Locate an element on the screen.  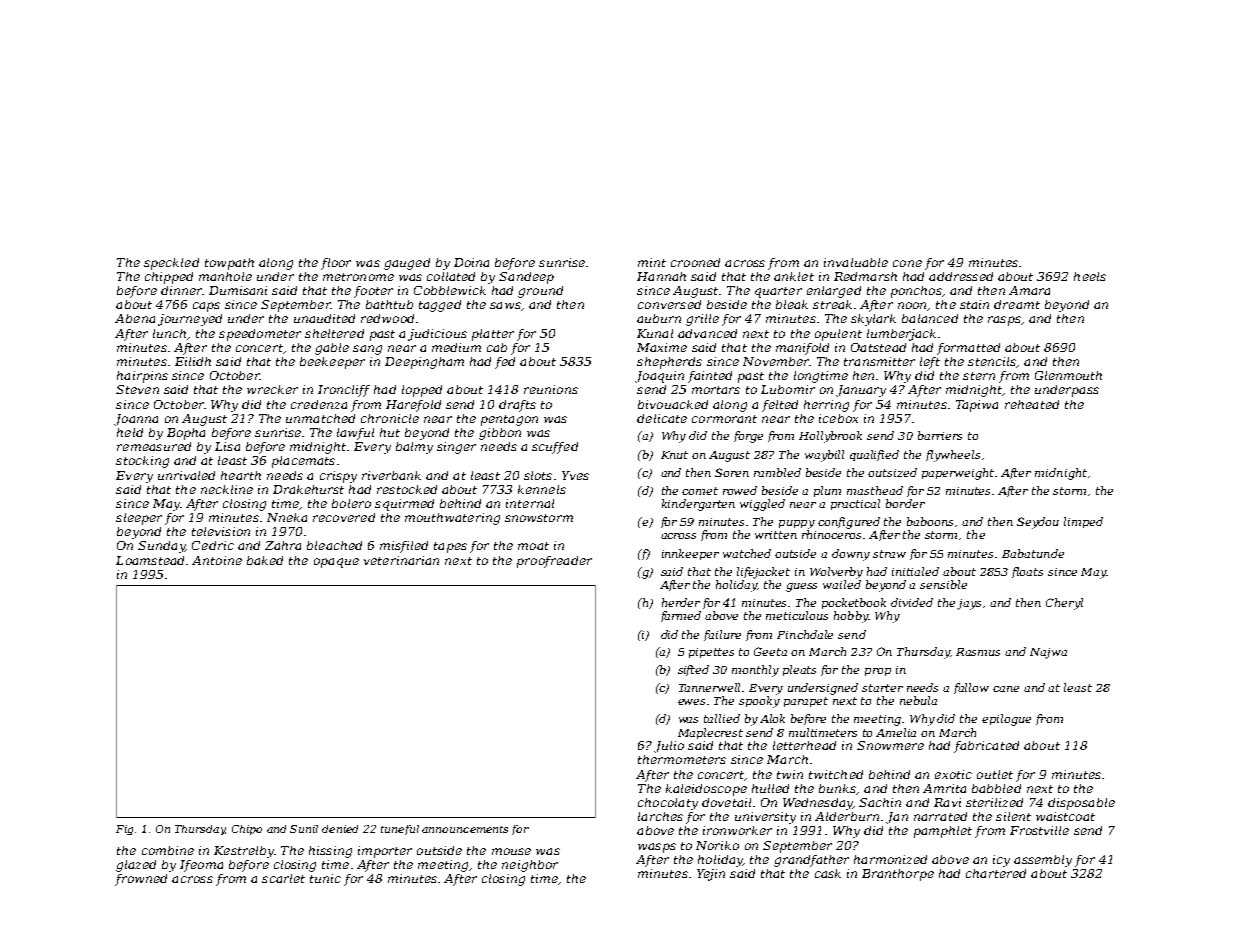
Babatunde is located at coordinates (1033, 553).
